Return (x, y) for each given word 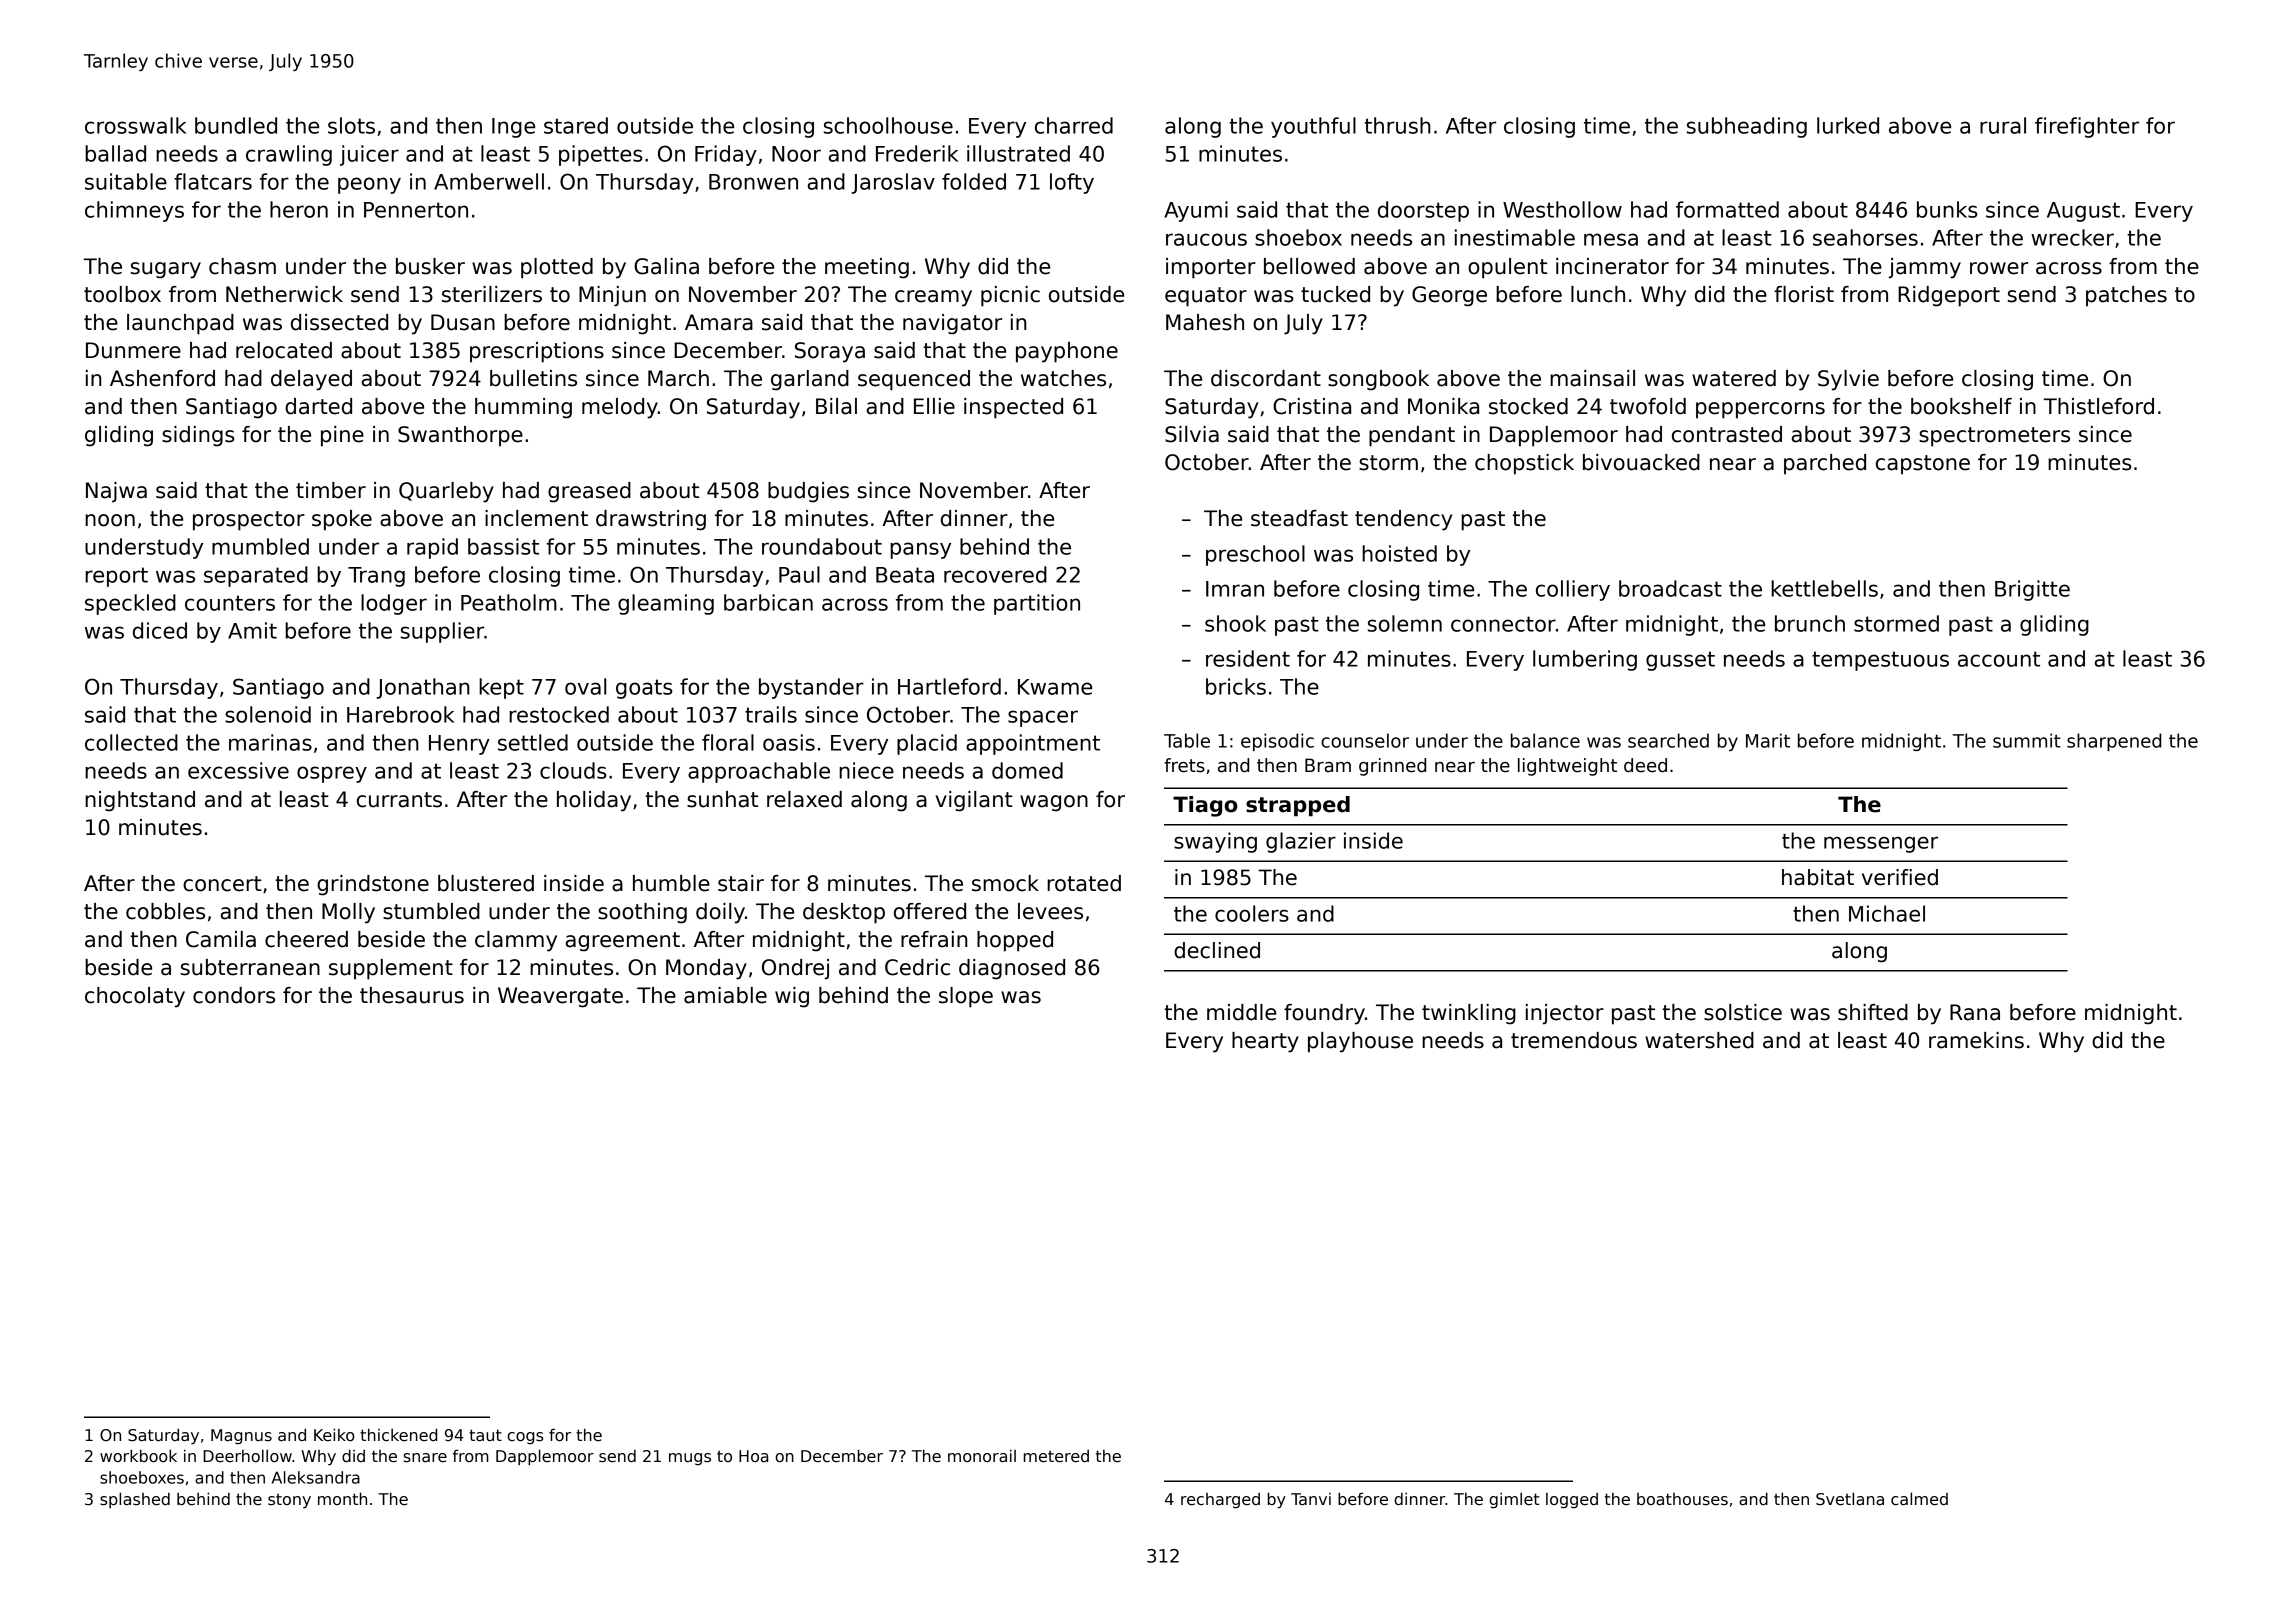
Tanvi (1311, 1499)
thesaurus (412, 995)
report (116, 577)
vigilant (974, 801)
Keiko (334, 1435)
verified (1900, 877)
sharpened (2114, 742)
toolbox (122, 294)
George (1449, 296)
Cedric (917, 967)
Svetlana (1850, 1499)
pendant (1412, 436)
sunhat (722, 799)
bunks (1947, 209)
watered (1734, 378)
